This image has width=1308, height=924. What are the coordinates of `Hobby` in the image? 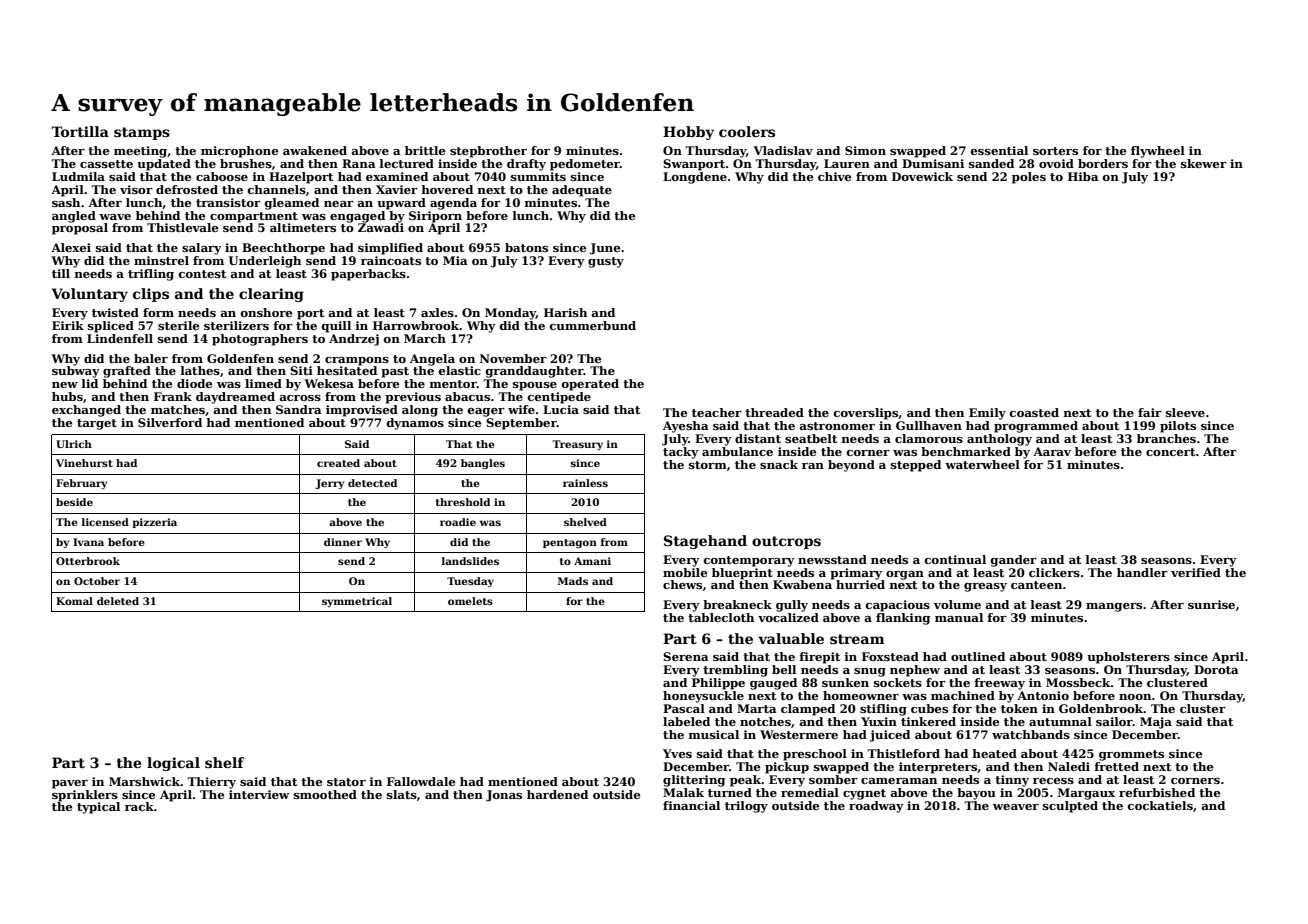 It's located at (688, 133).
